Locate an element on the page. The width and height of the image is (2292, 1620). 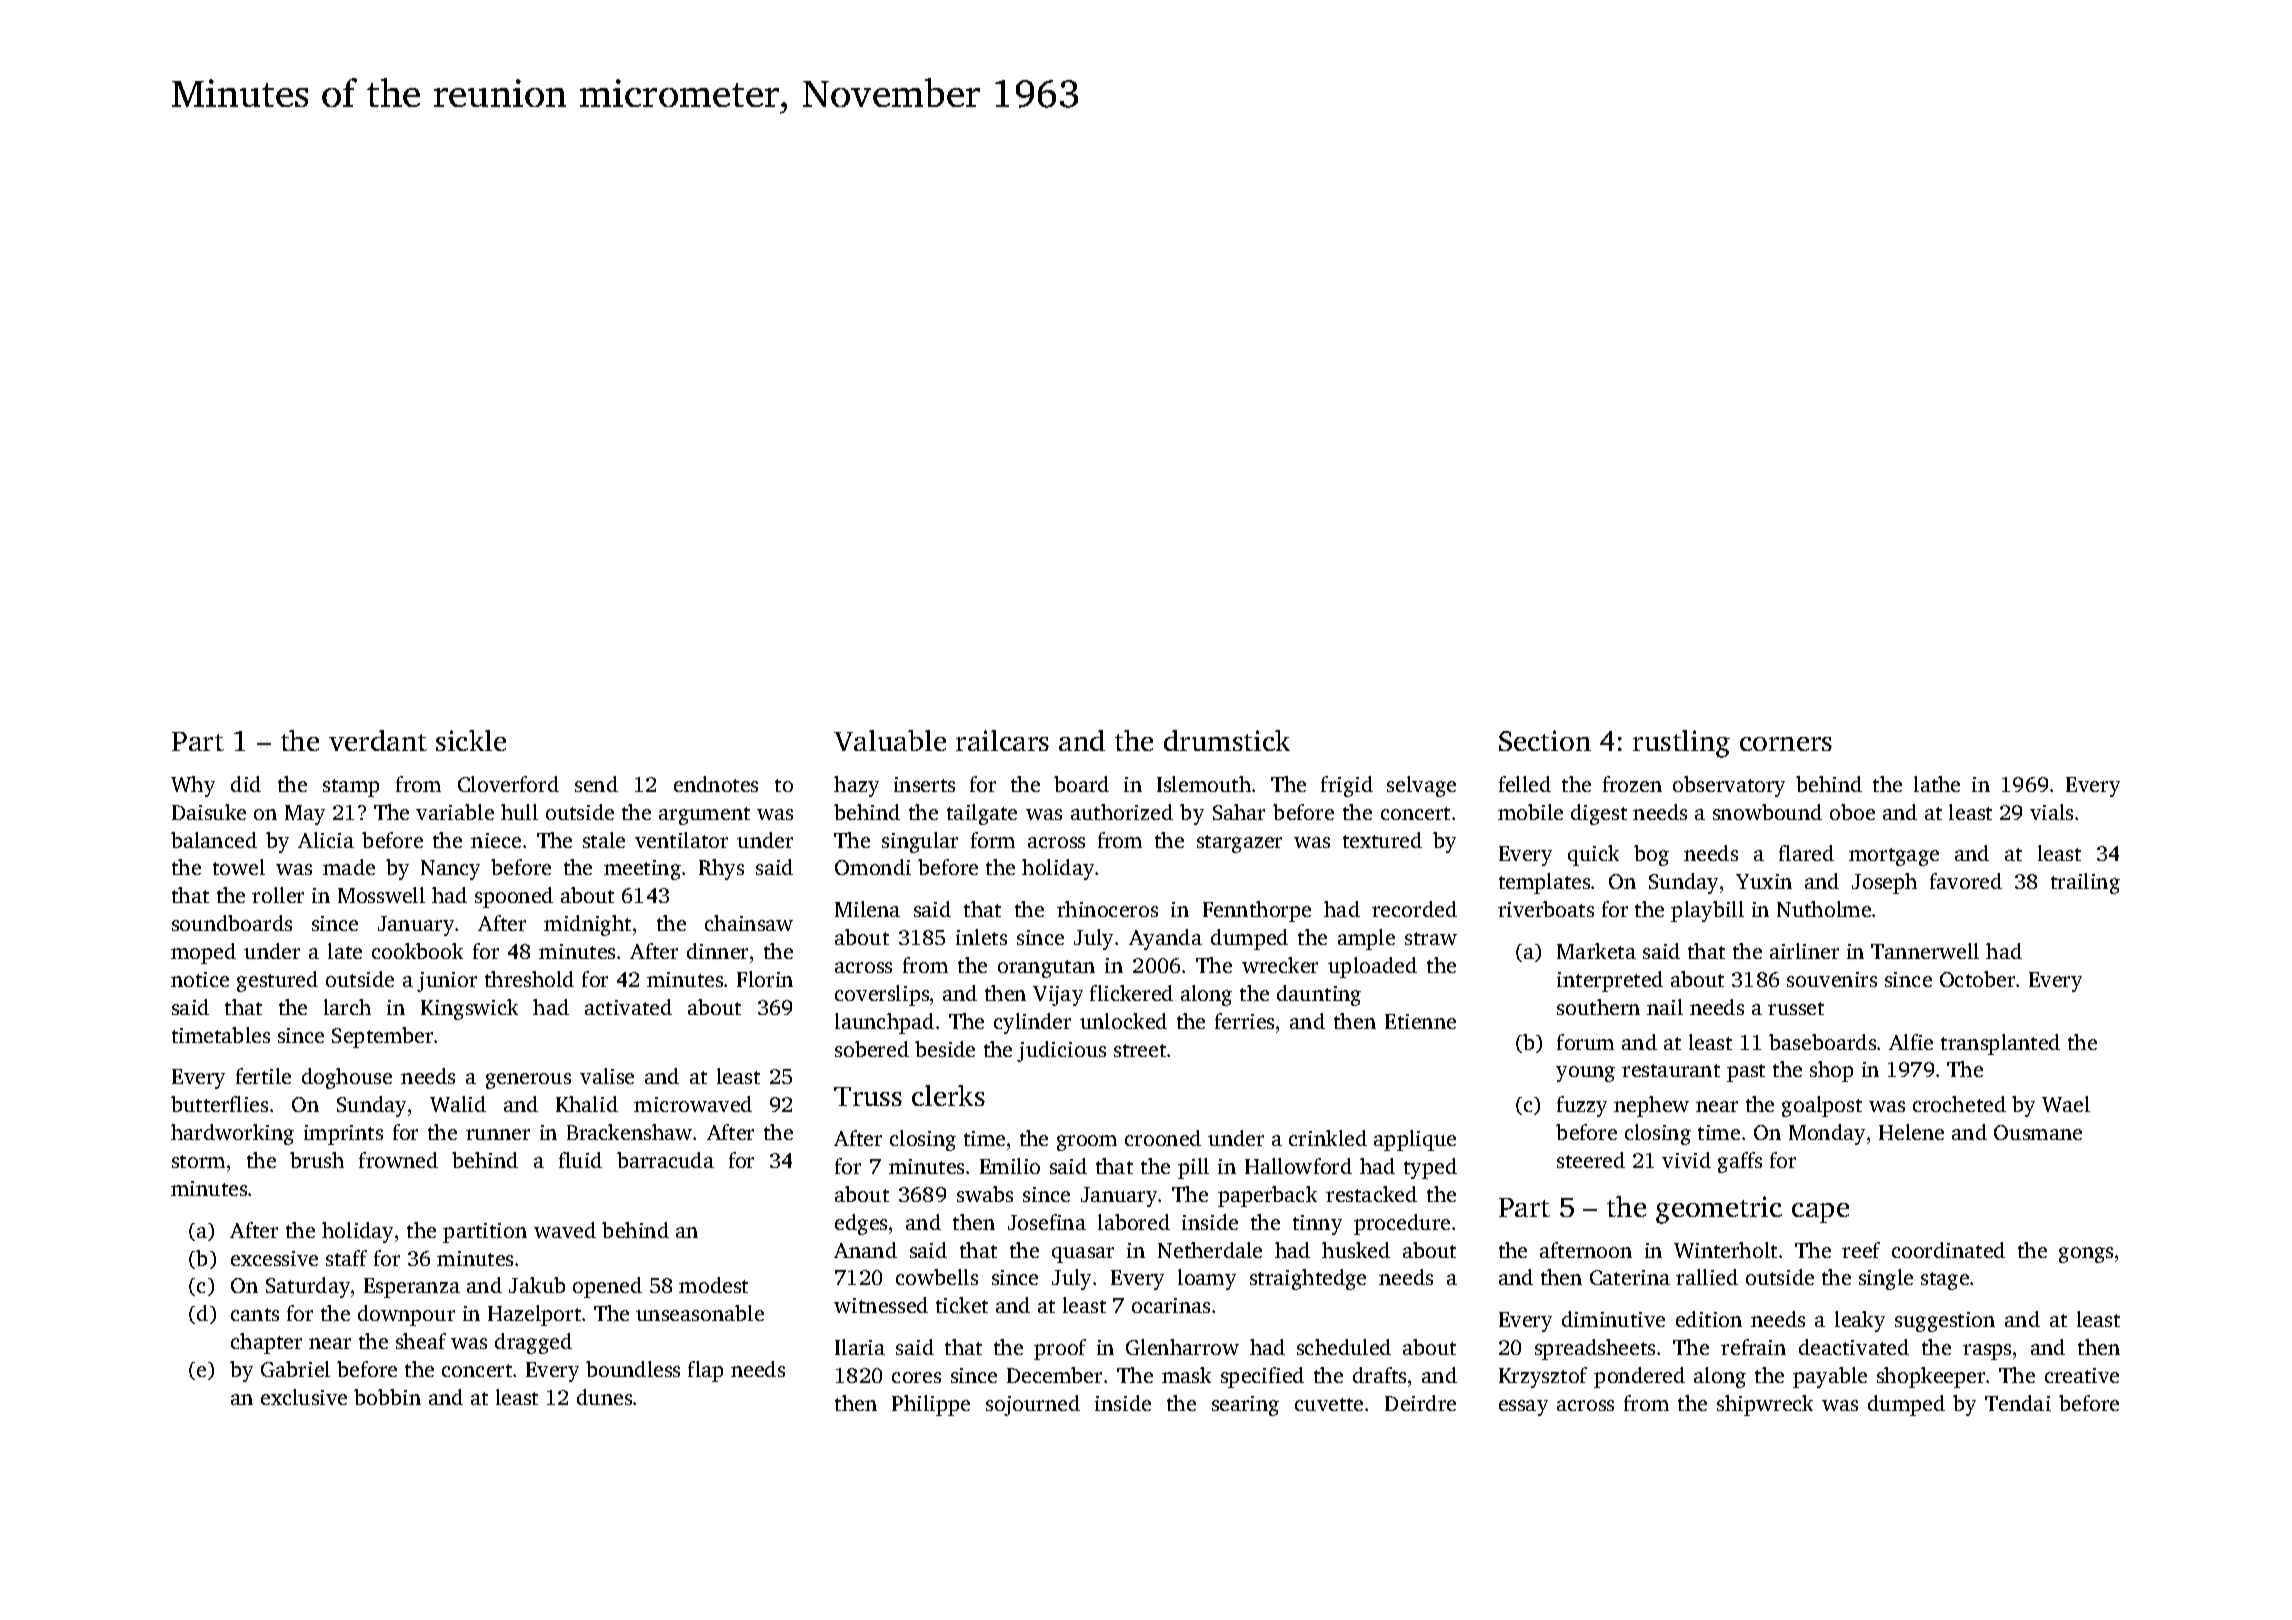
airliner is located at coordinates (1804, 951).
